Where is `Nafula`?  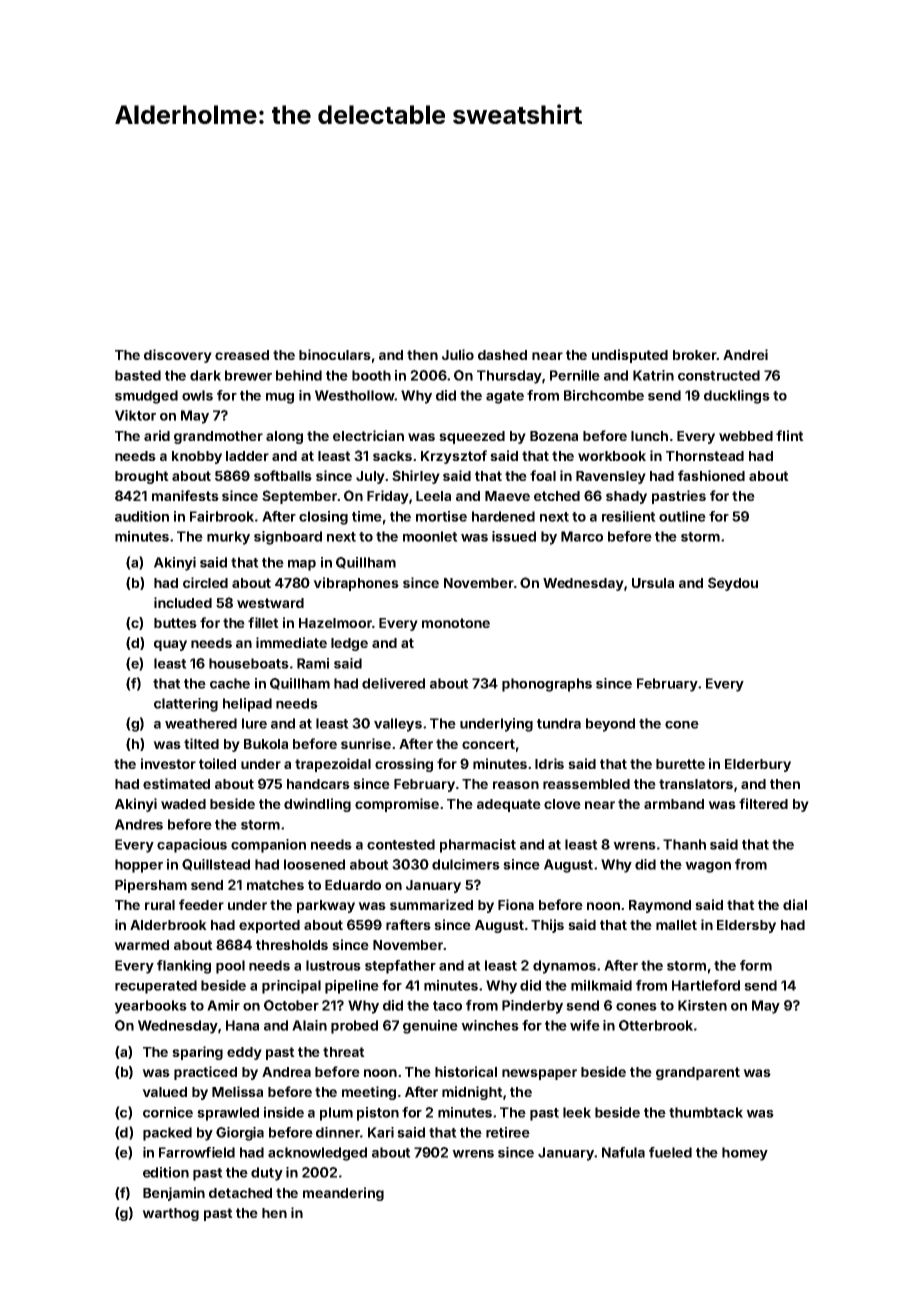
Nafula is located at coordinates (623, 1152).
